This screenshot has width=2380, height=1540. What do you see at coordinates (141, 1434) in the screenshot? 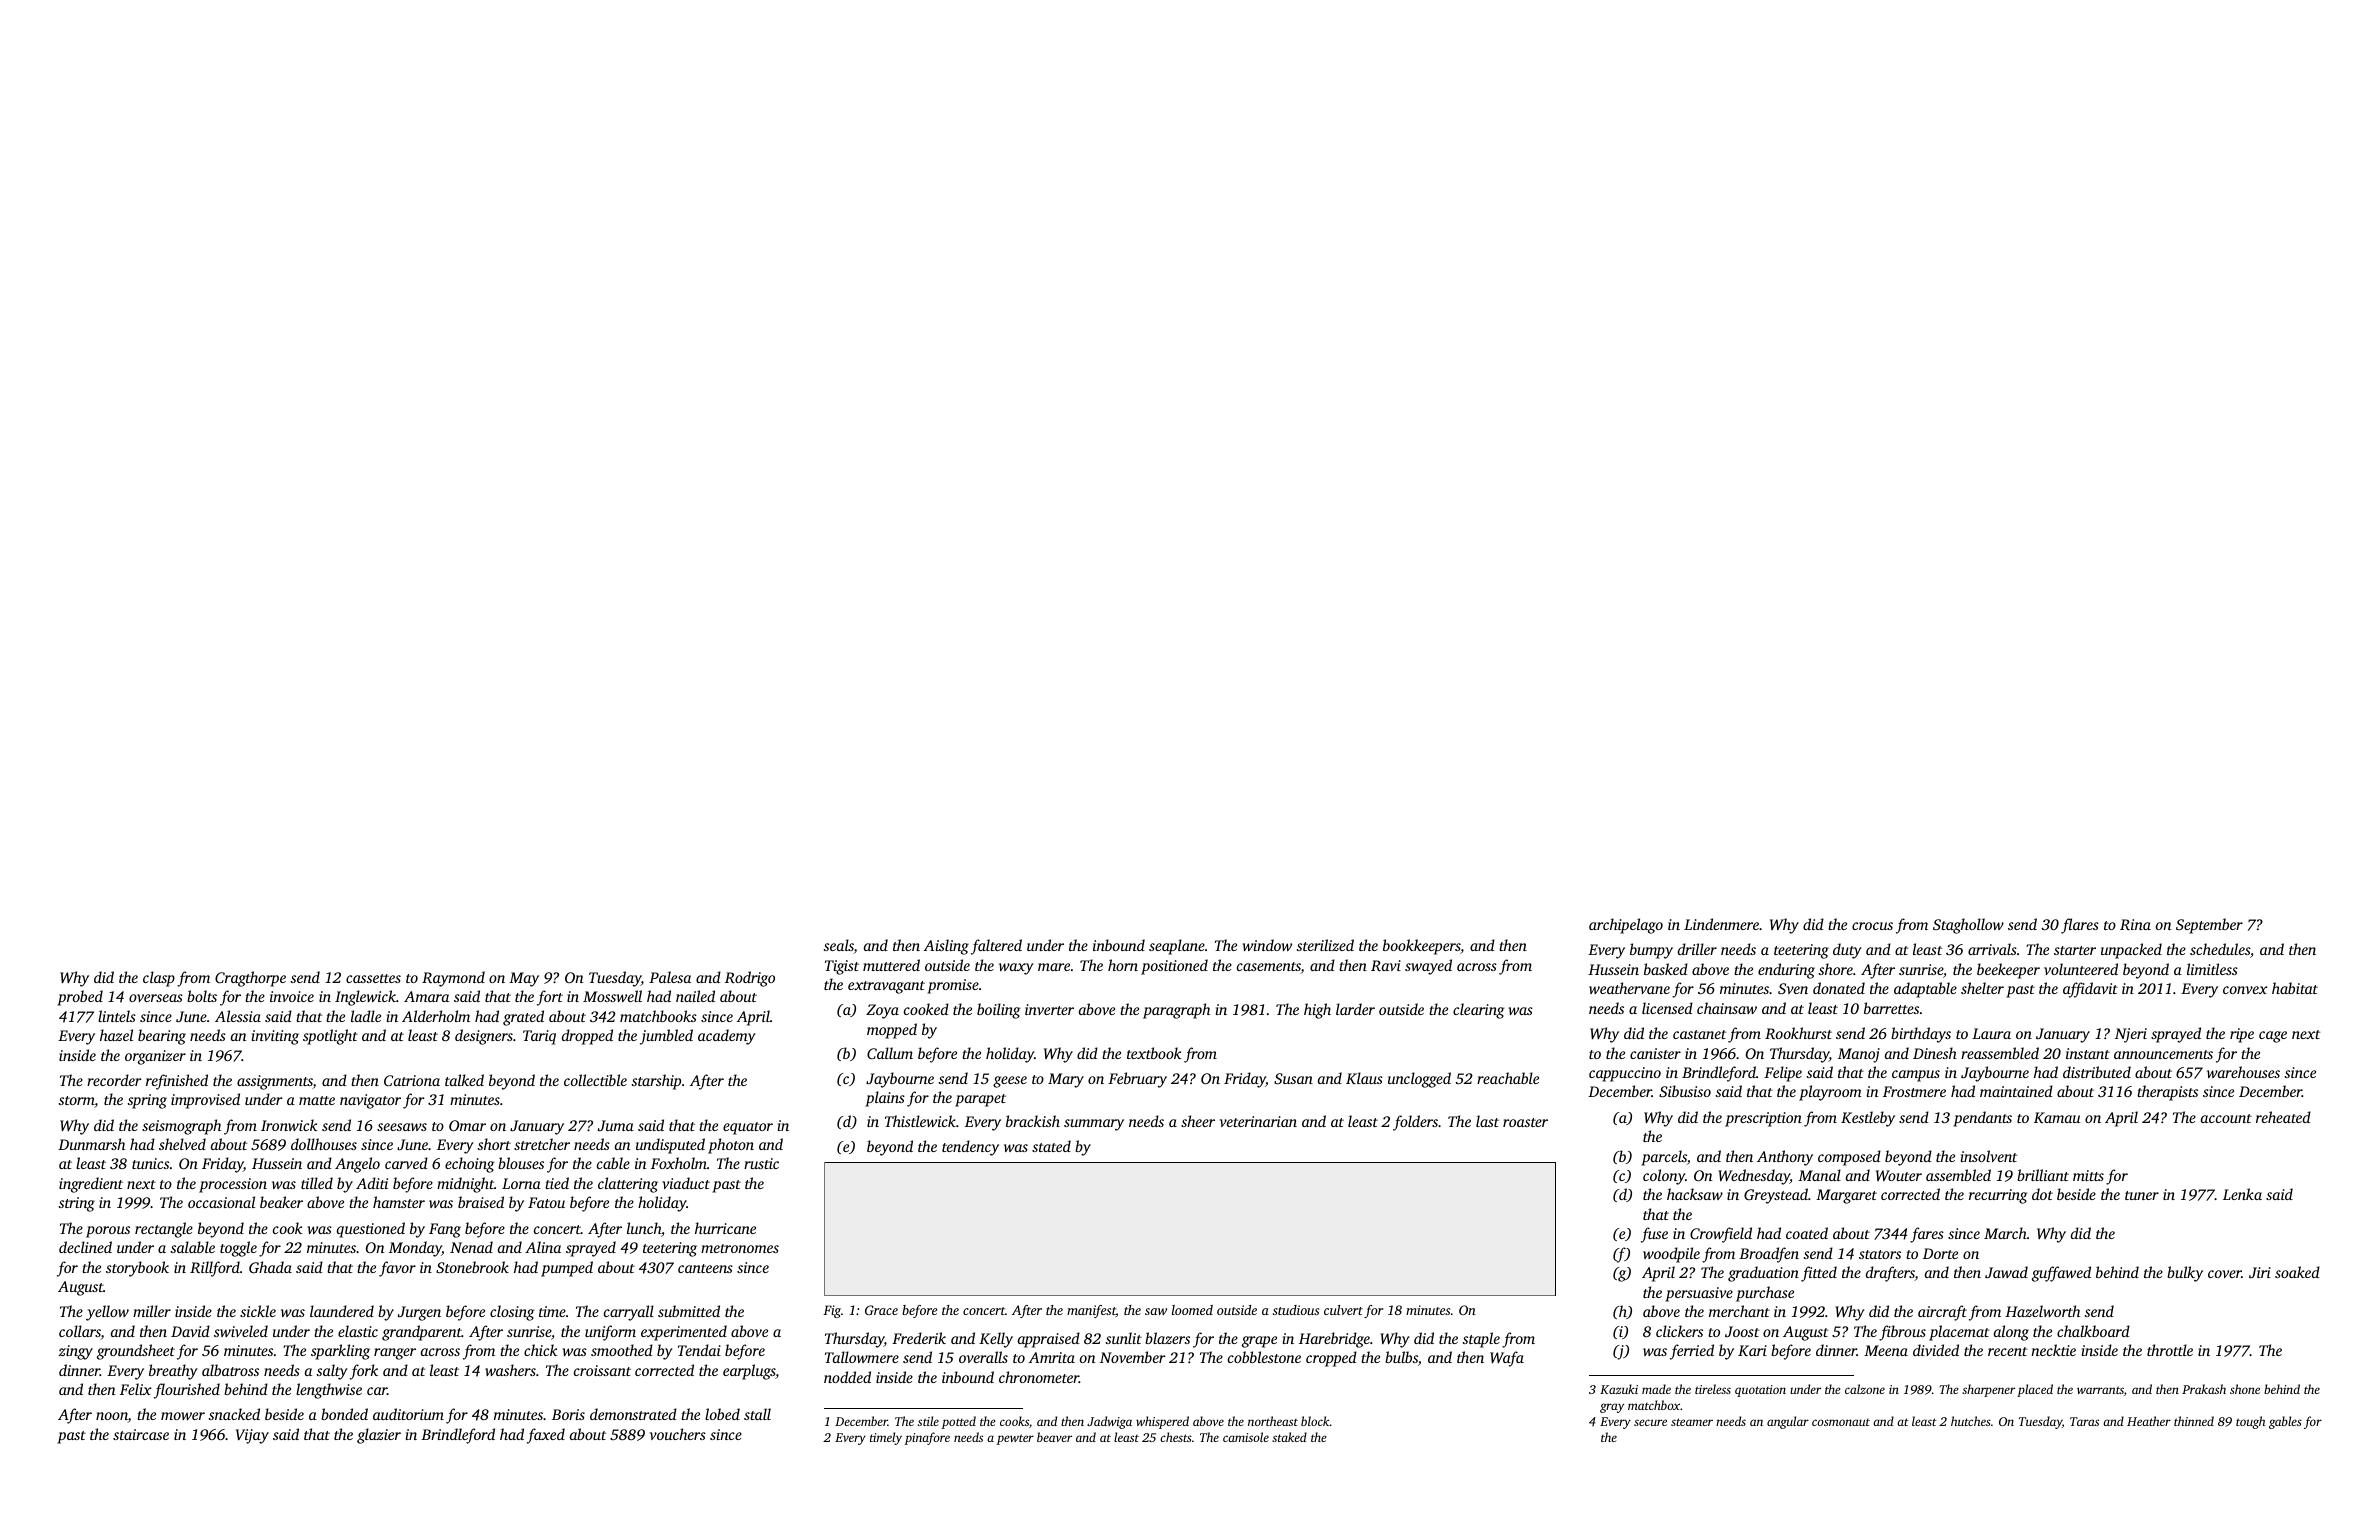
I see `staircase` at bounding box center [141, 1434].
